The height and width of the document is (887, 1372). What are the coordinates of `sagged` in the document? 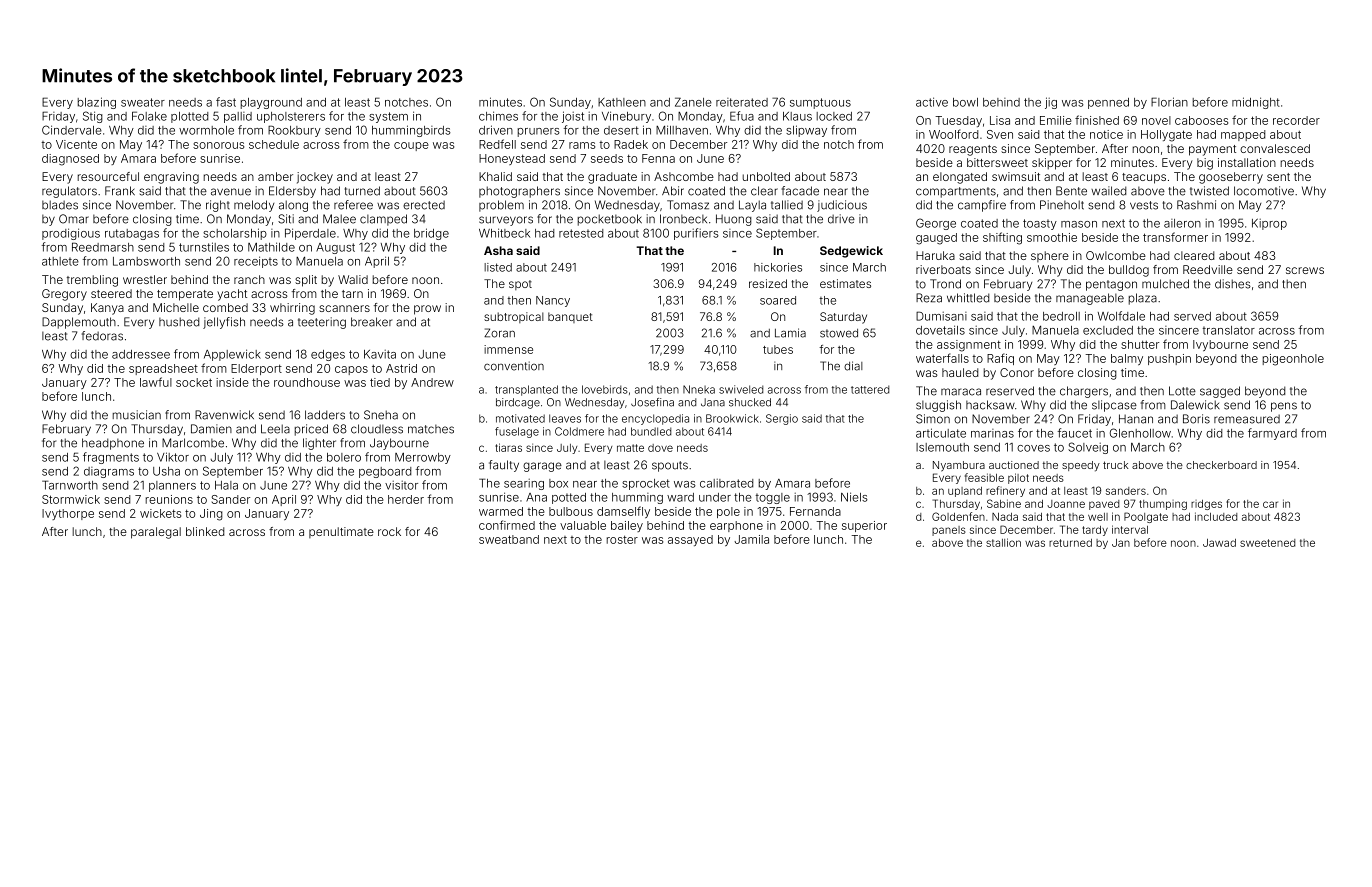 It's located at (1220, 392).
